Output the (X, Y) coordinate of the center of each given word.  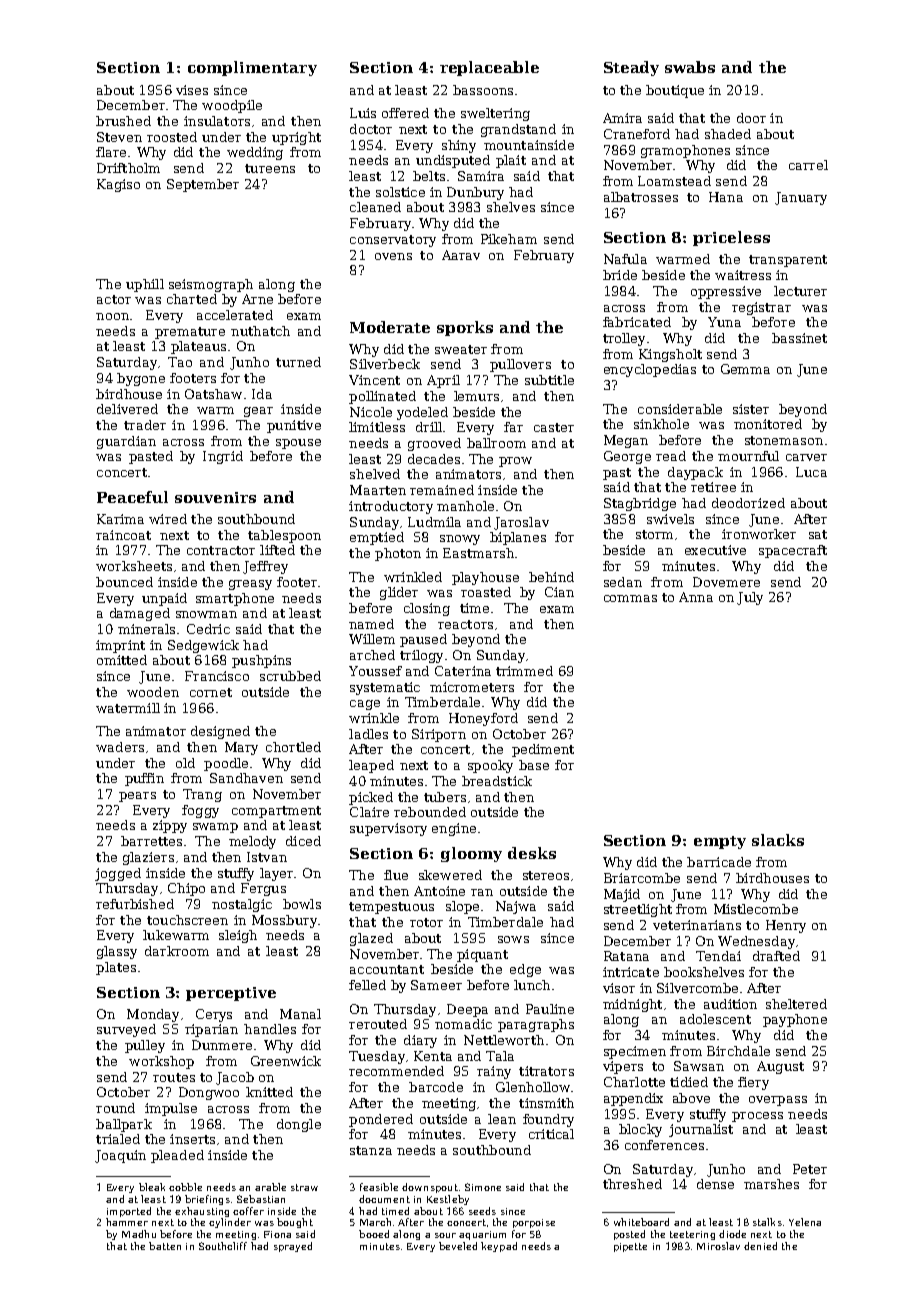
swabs (690, 67)
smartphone (235, 599)
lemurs (476, 396)
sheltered (796, 1004)
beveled (458, 1246)
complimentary (252, 68)
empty (720, 842)
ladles (368, 734)
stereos (546, 875)
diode (732, 1234)
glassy (117, 952)
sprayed (293, 1247)
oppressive (726, 292)
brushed (123, 121)
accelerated (235, 315)
